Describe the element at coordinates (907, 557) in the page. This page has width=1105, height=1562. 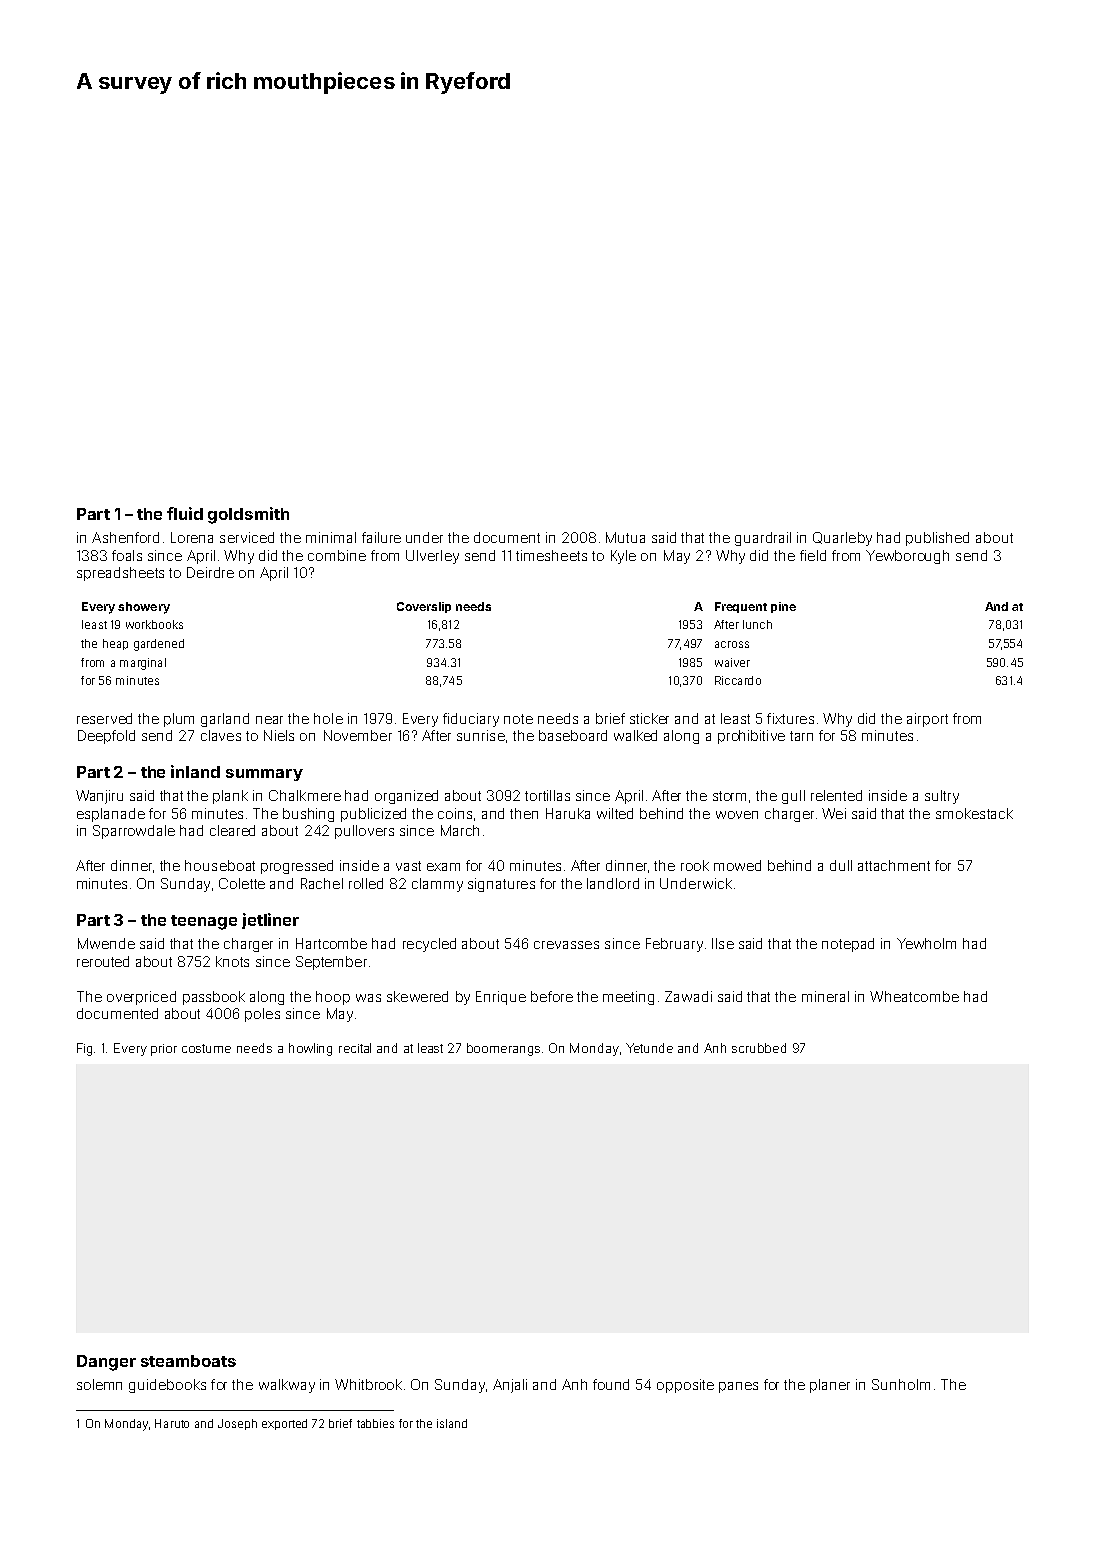
I see `Yewborough` at that location.
